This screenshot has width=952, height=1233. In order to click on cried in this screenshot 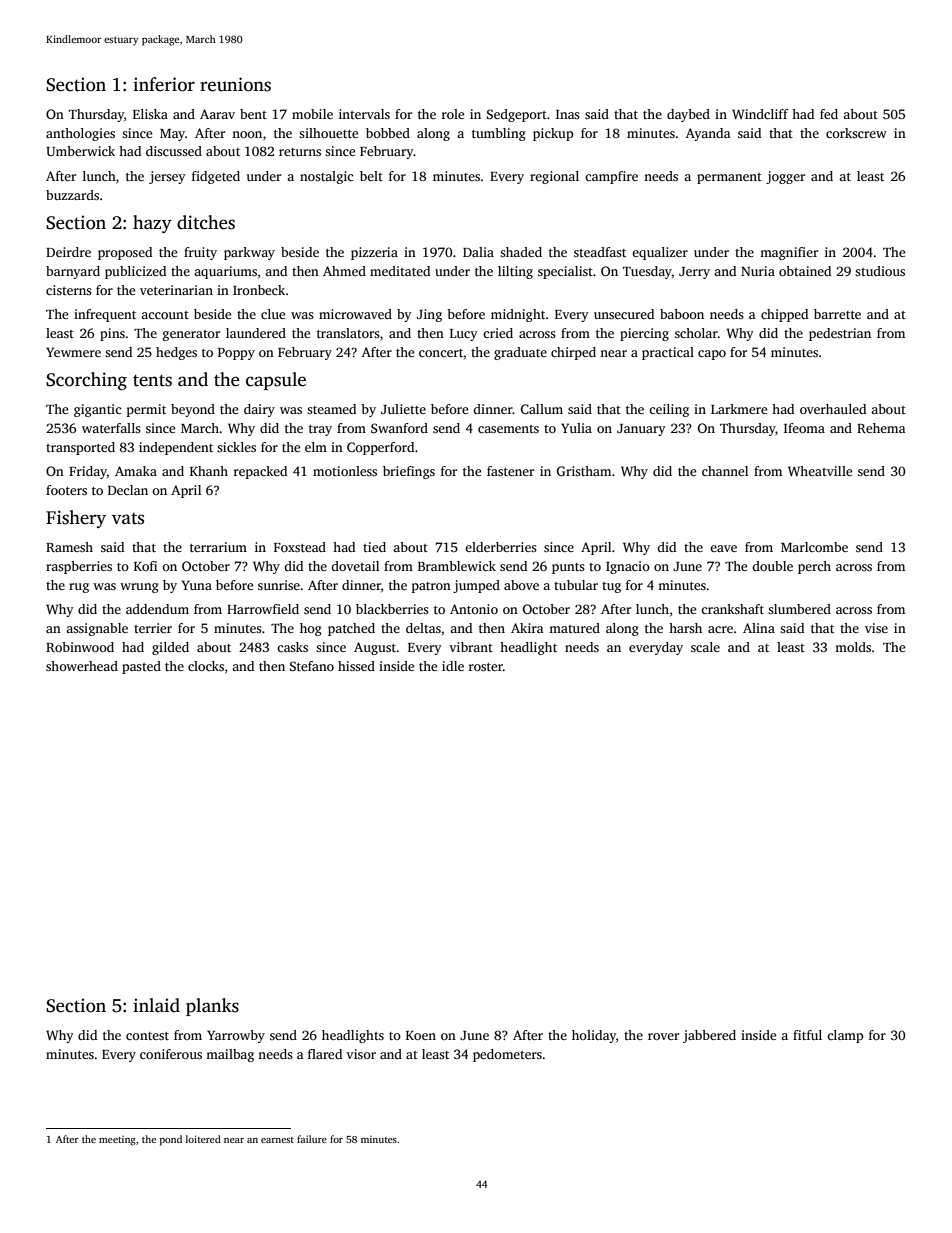, I will do `click(498, 333)`.
